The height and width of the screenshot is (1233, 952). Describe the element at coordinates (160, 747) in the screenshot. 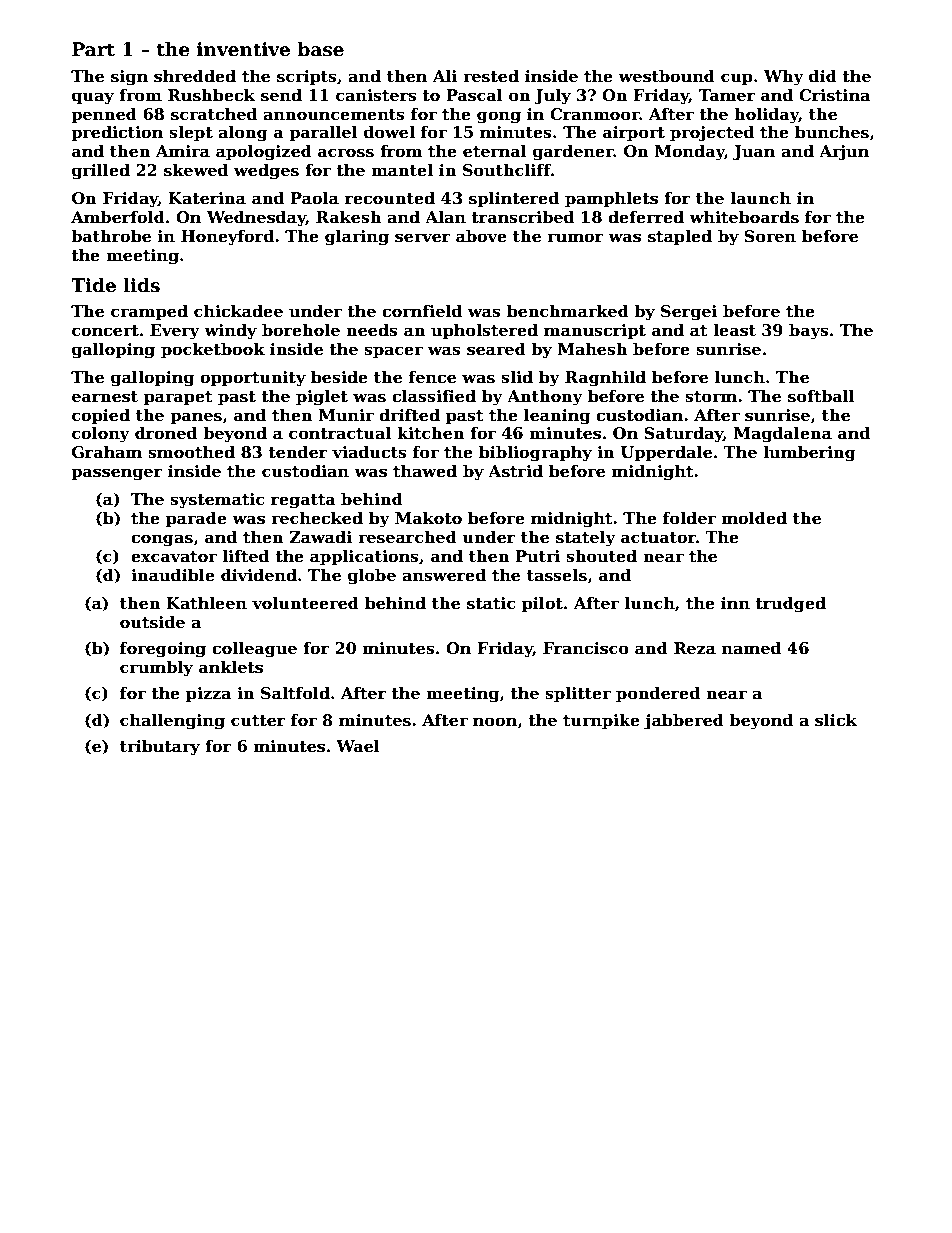

I see `tributary` at that location.
